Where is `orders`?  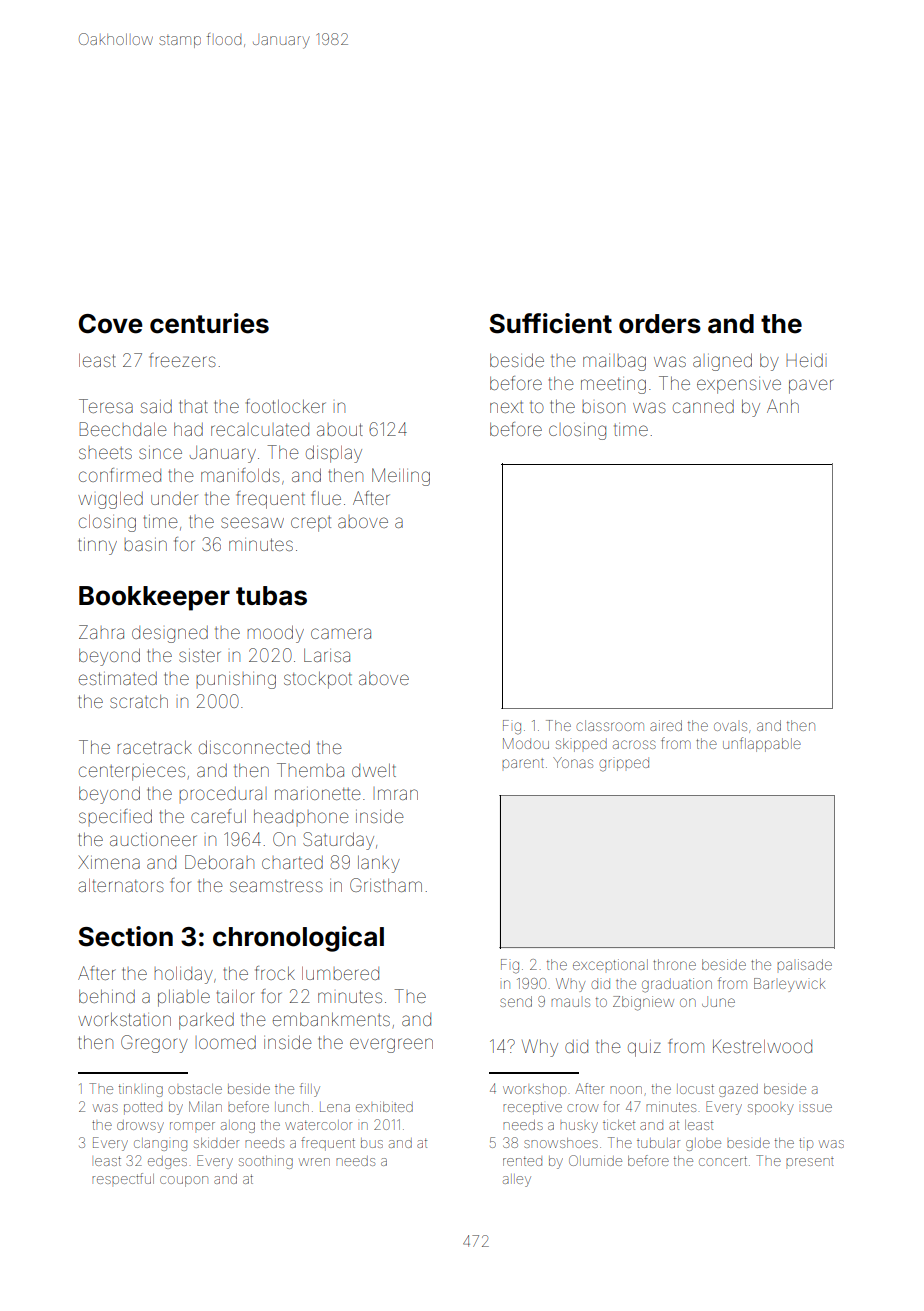 orders is located at coordinates (660, 324).
